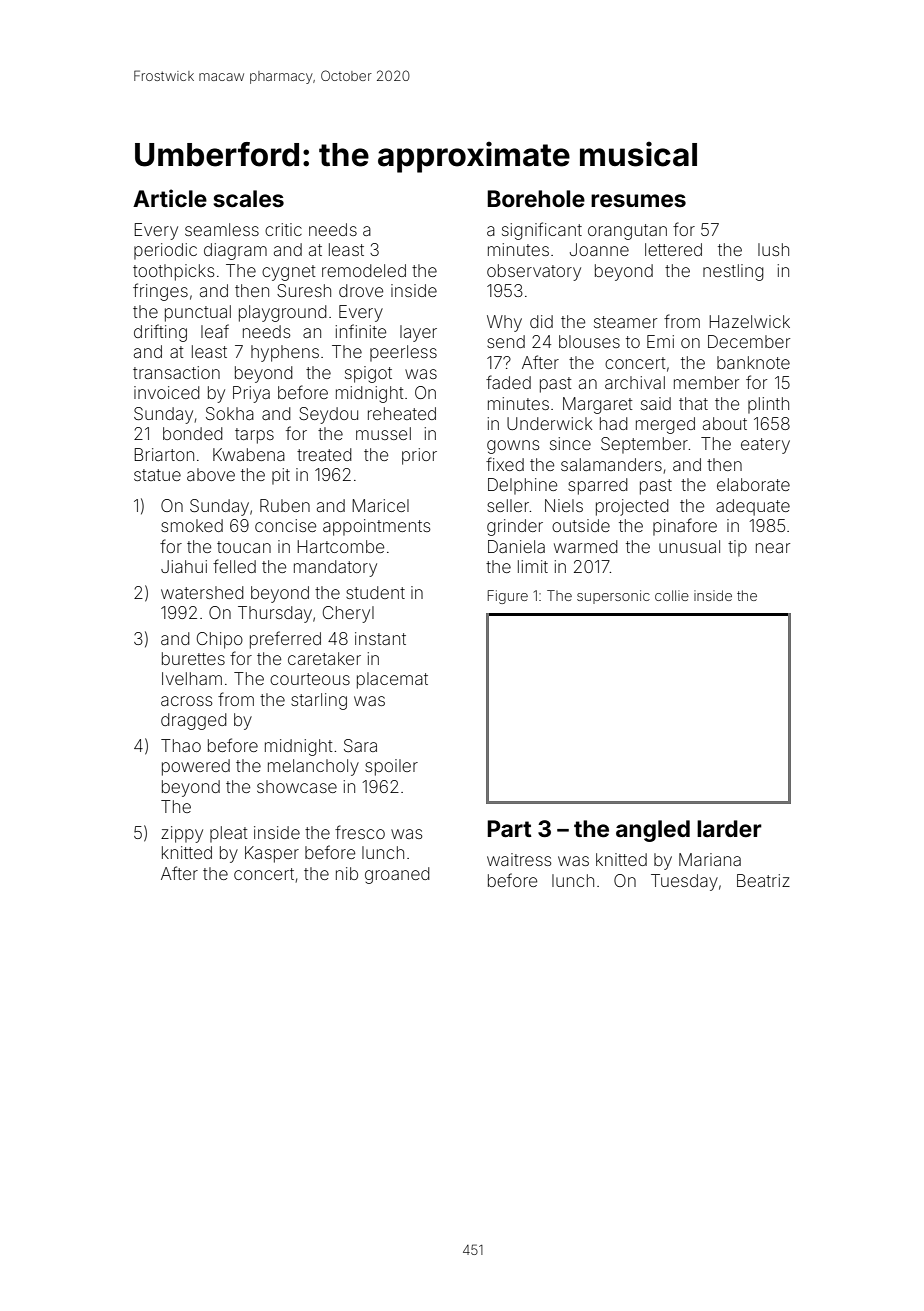 The width and height of the screenshot is (924, 1311). What do you see at coordinates (192, 525) in the screenshot?
I see `smoked` at bounding box center [192, 525].
